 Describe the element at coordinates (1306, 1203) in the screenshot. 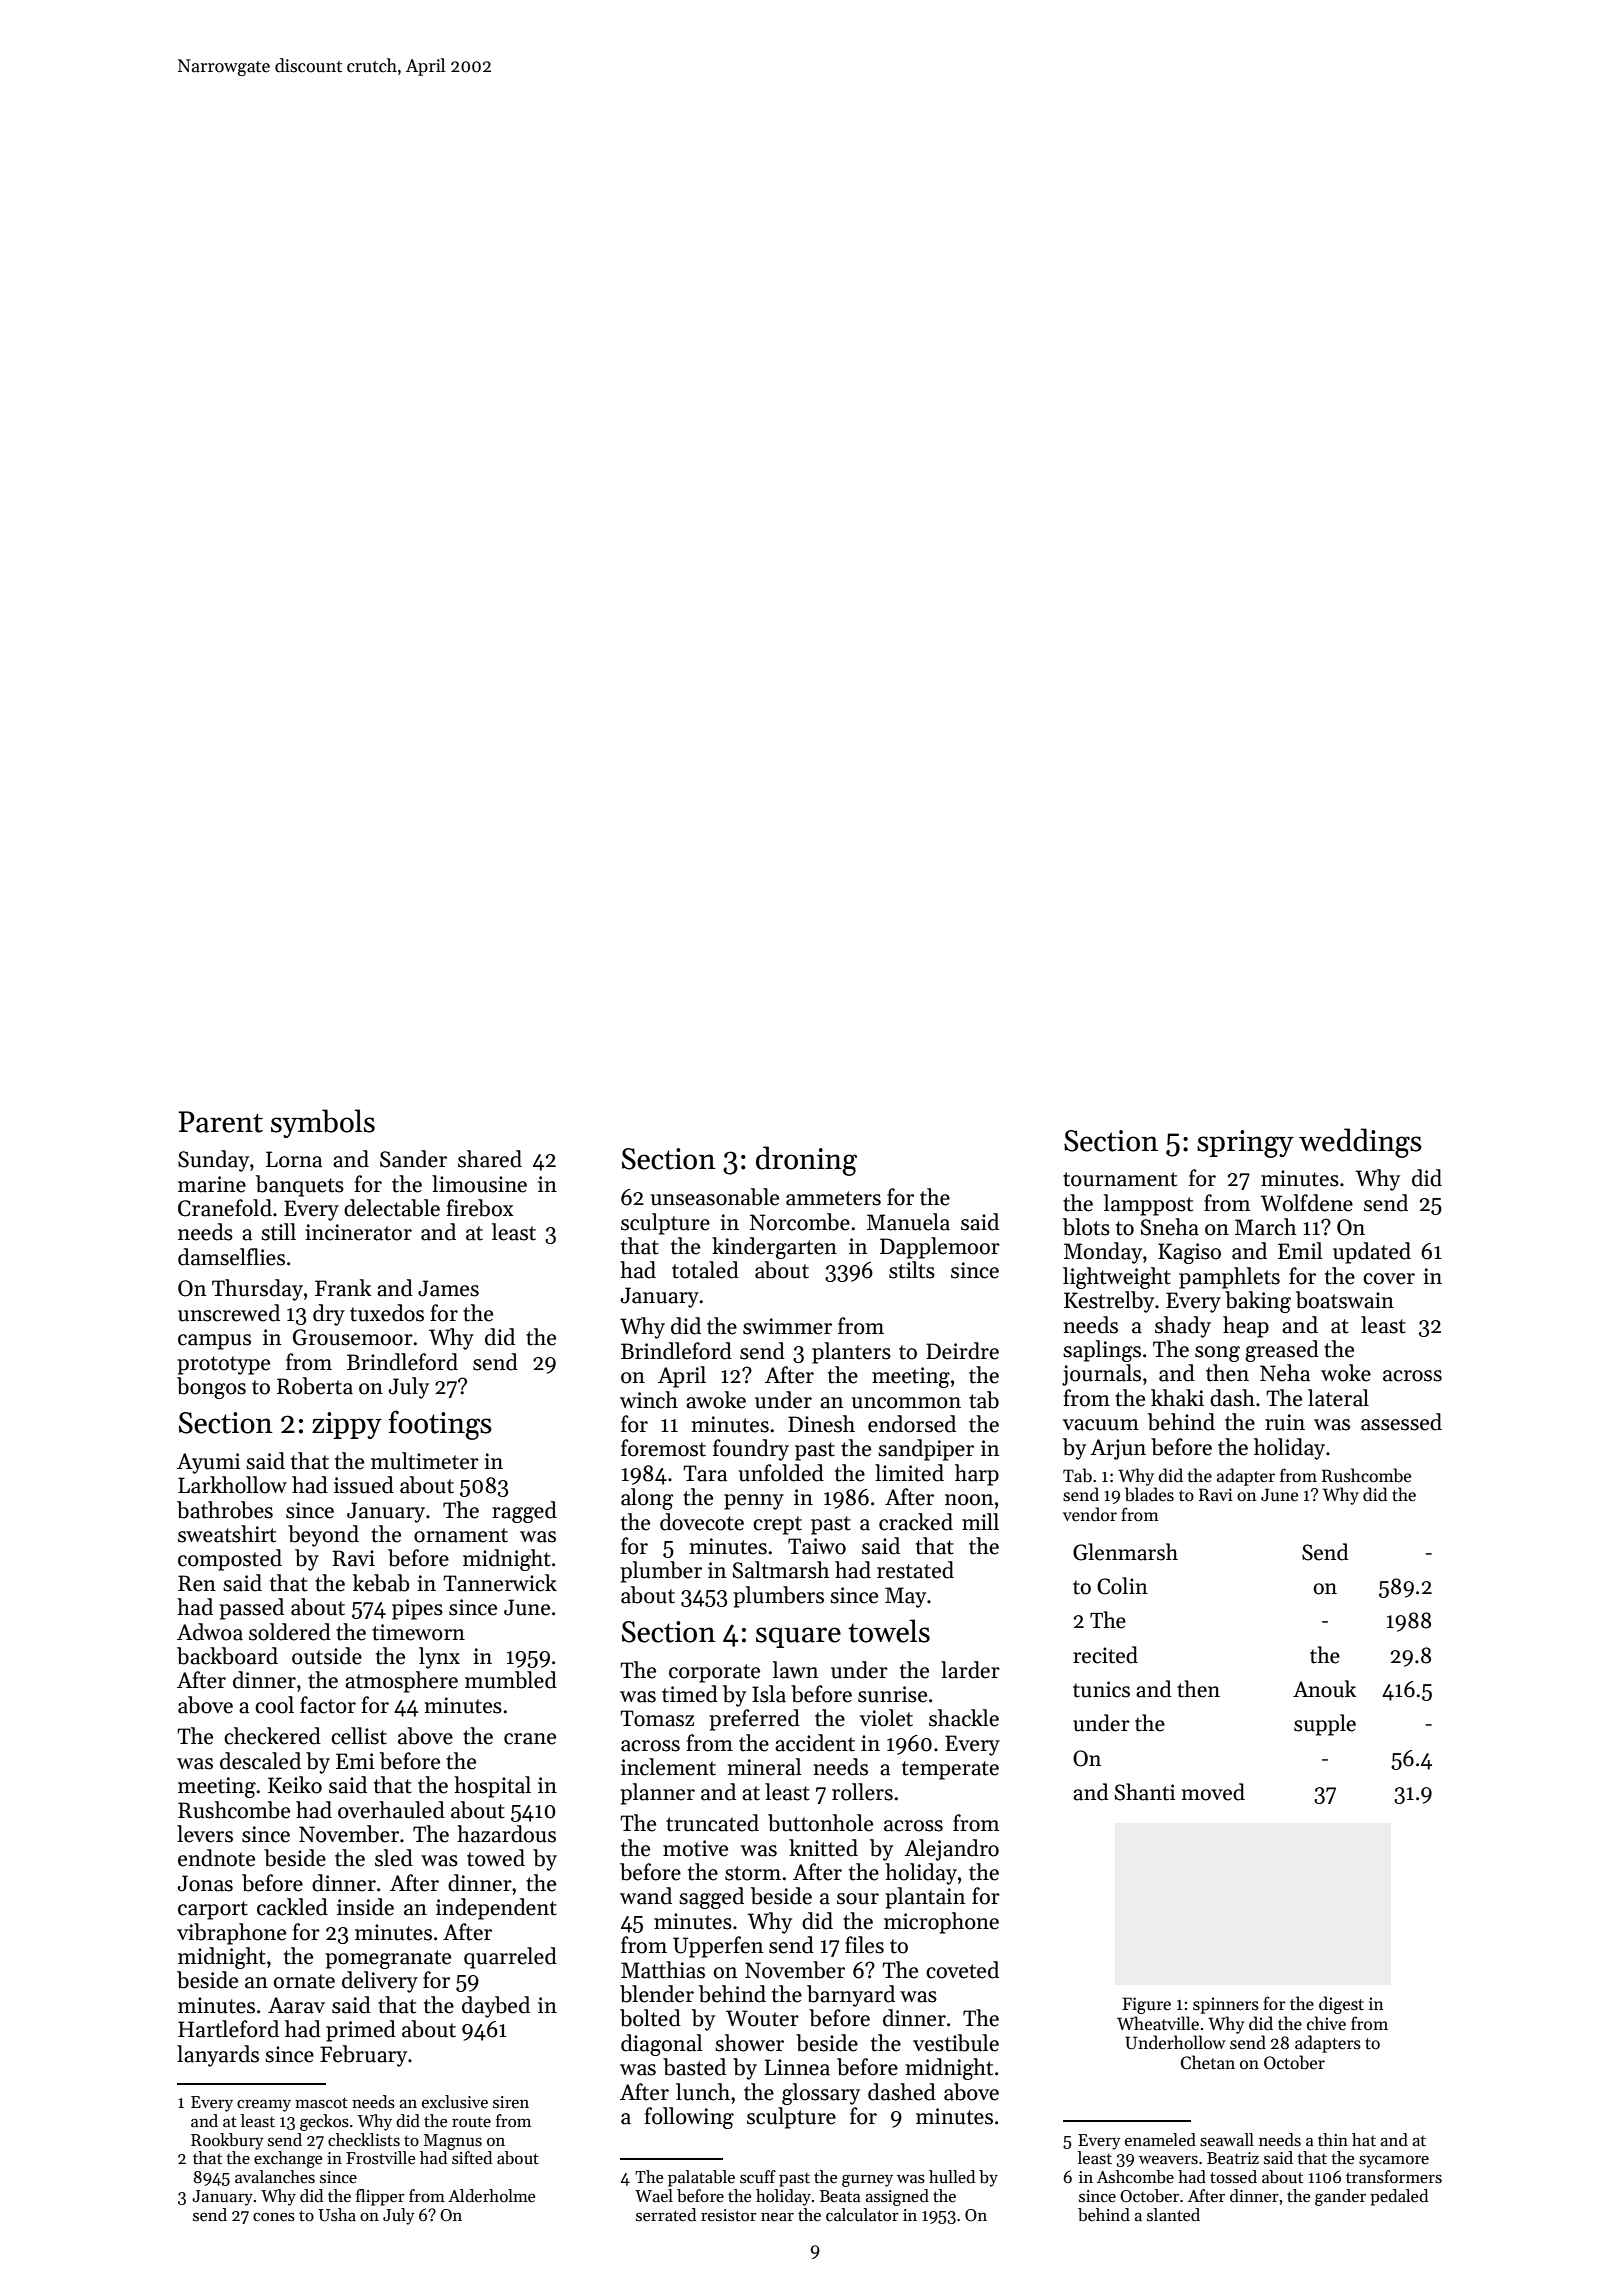

I see `Wolfdene` at that location.
